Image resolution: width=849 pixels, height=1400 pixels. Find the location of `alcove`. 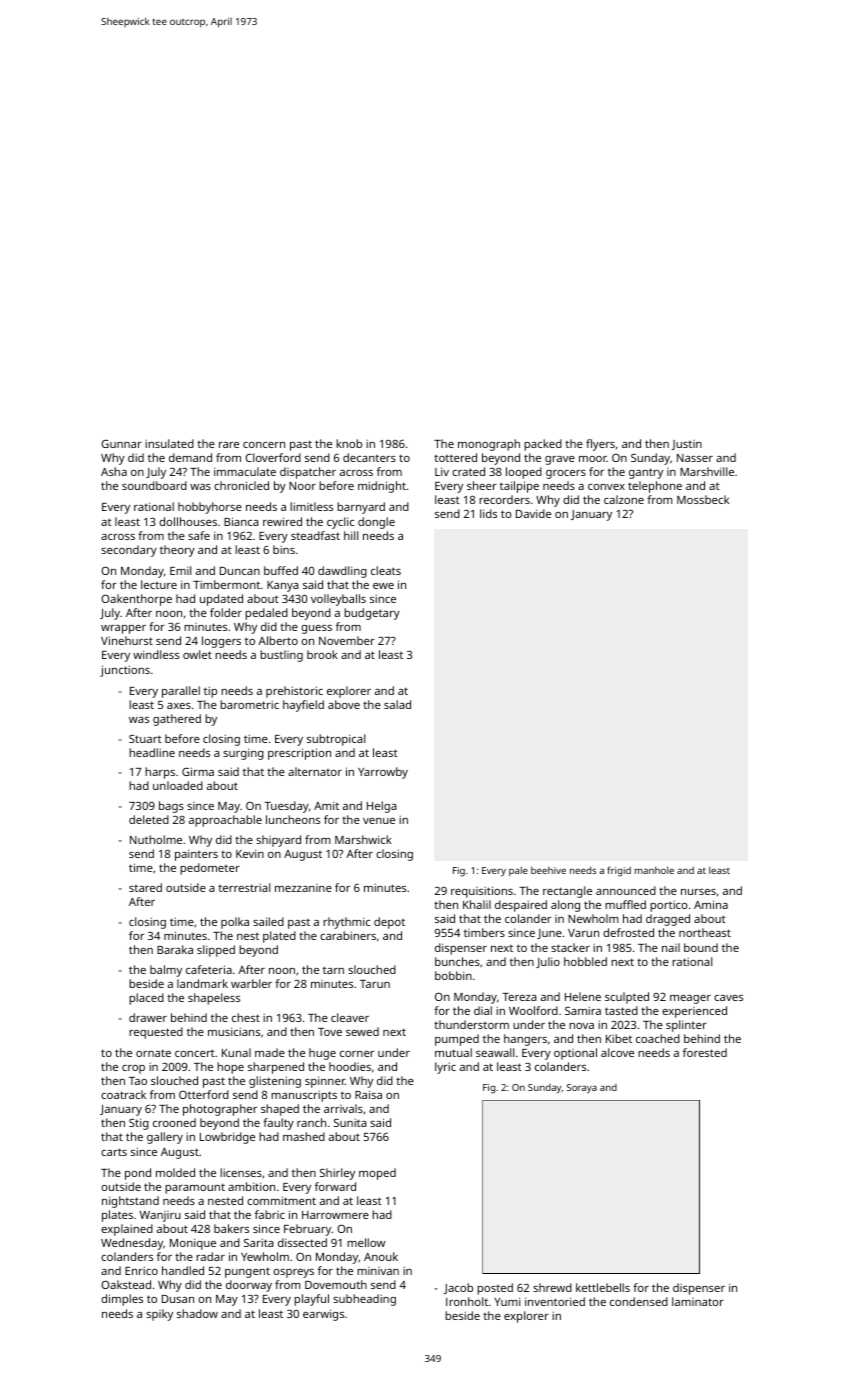

alcove is located at coordinates (617, 1052).
